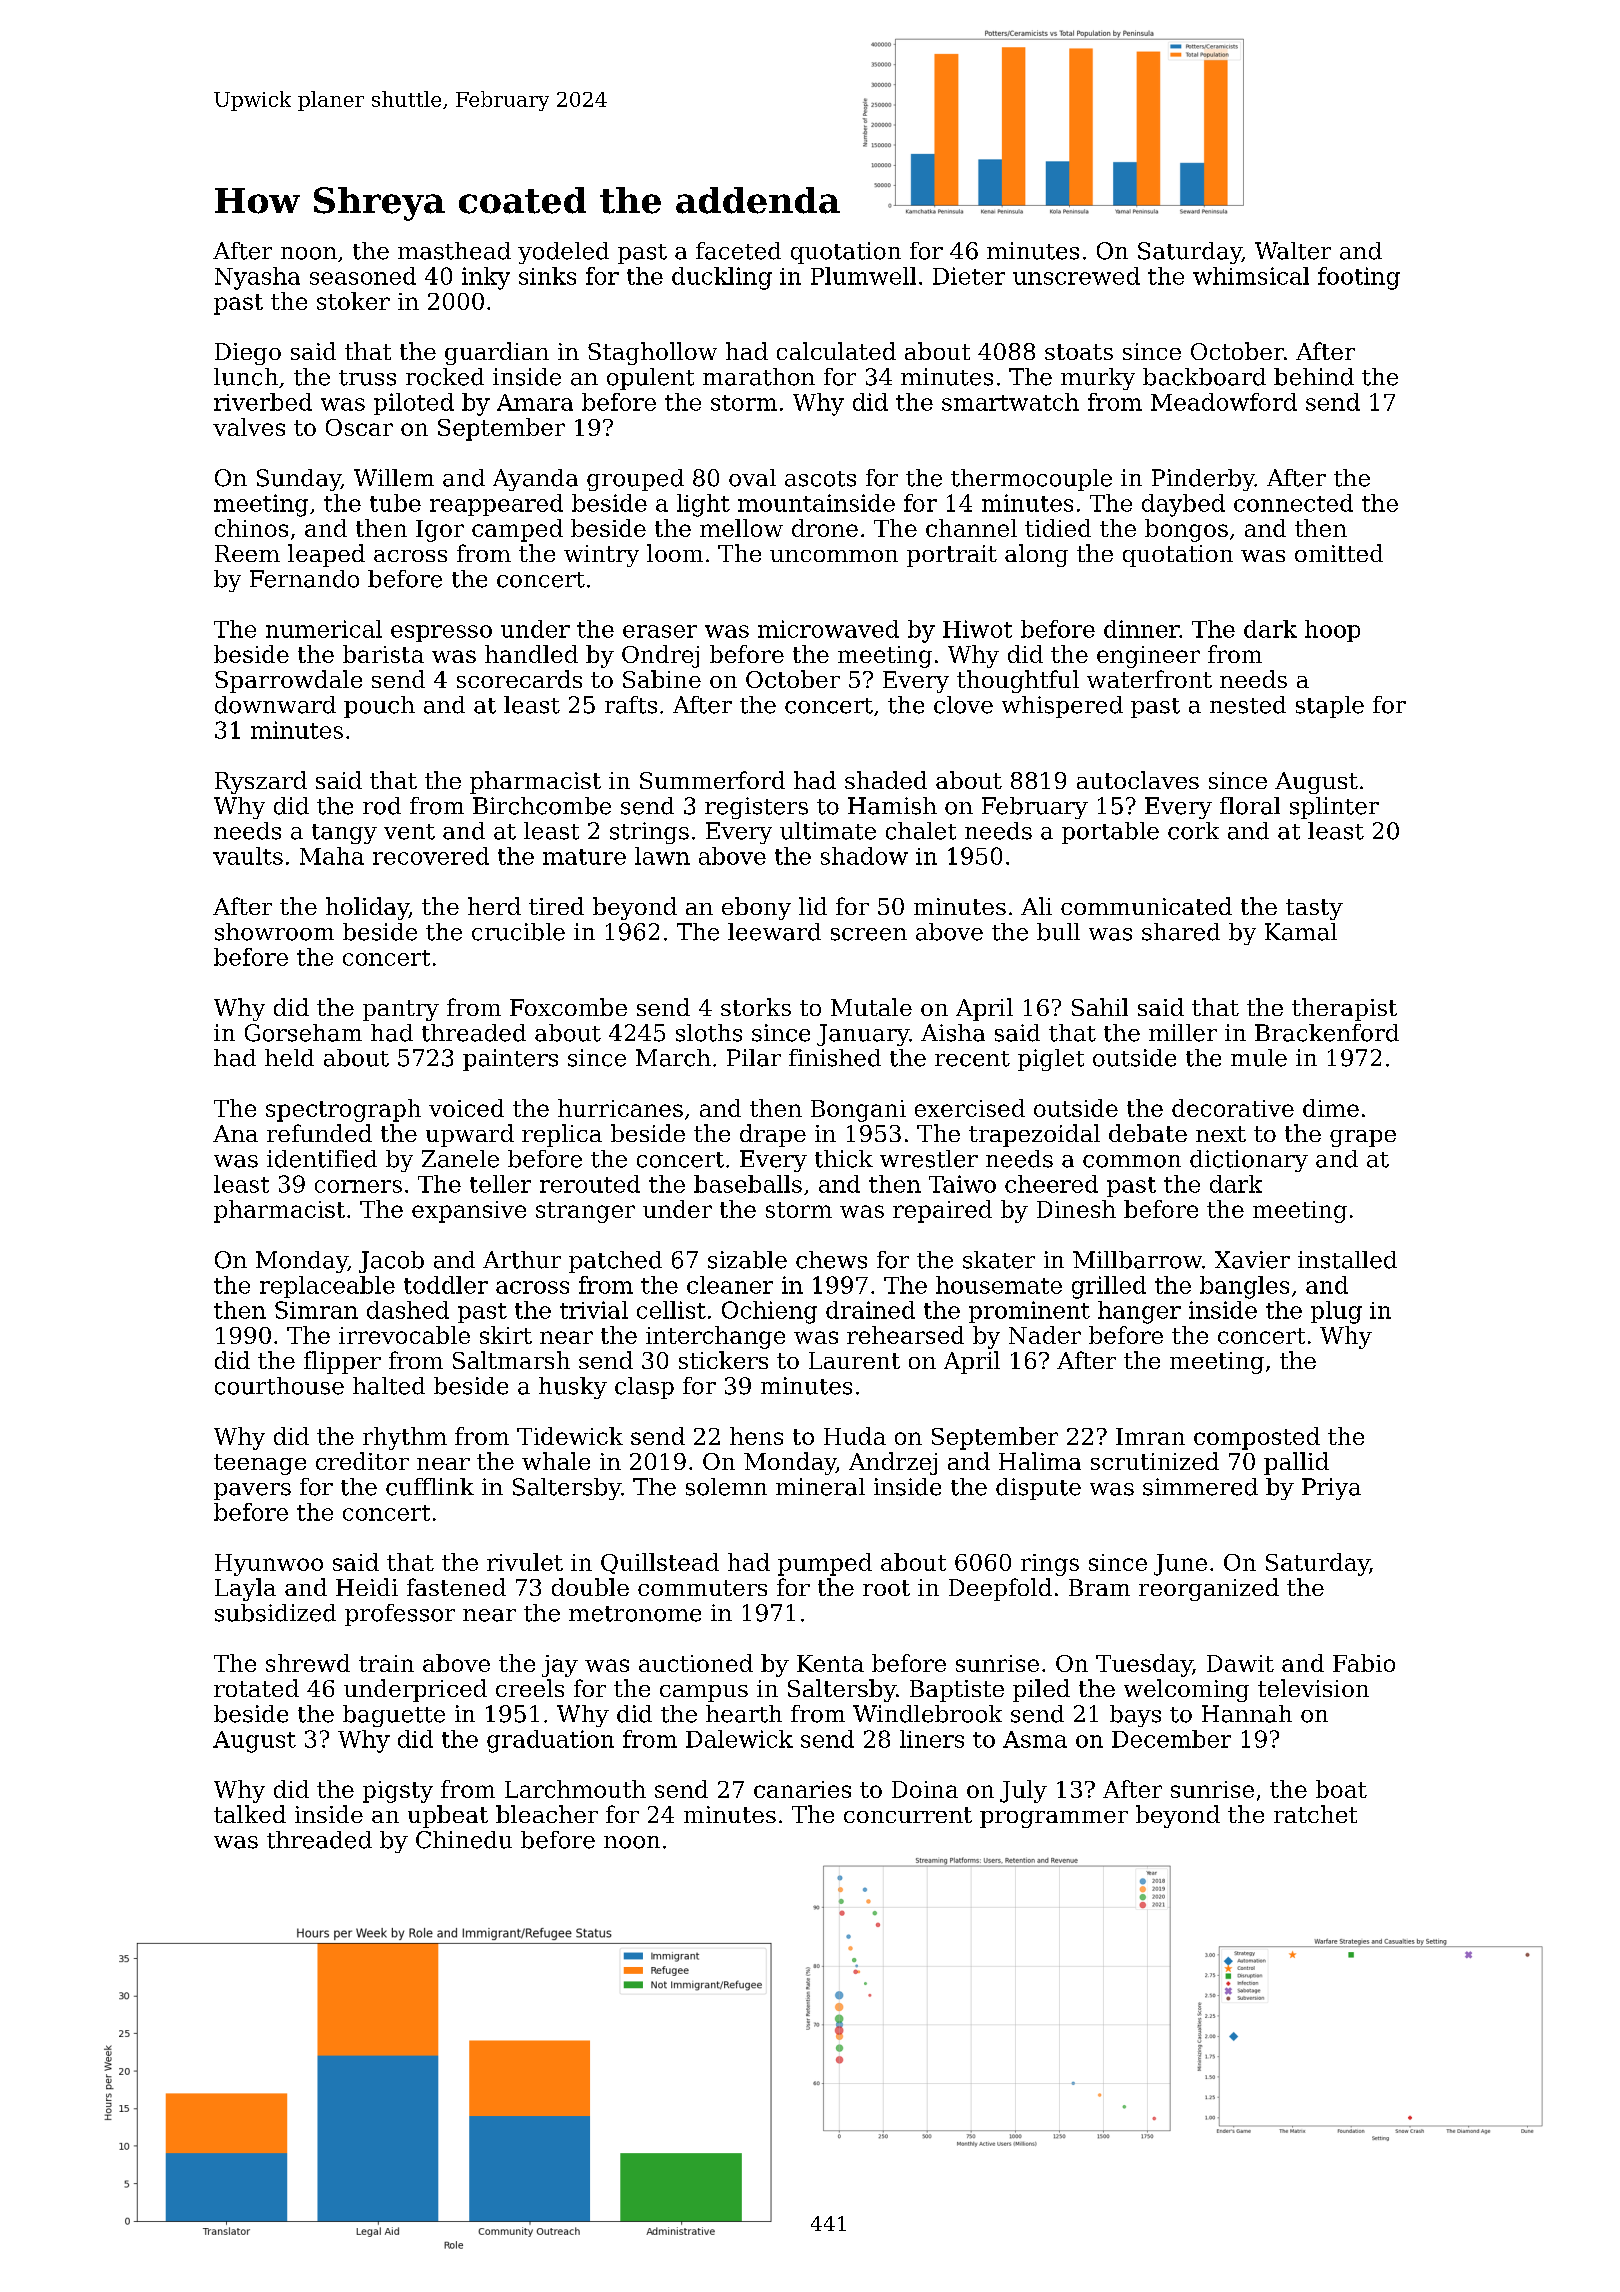 The height and width of the image is (2292, 1620). What do you see at coordinates (1336, 1312) in the image?
I see `plug` at bounding box center [1336, 1312].
